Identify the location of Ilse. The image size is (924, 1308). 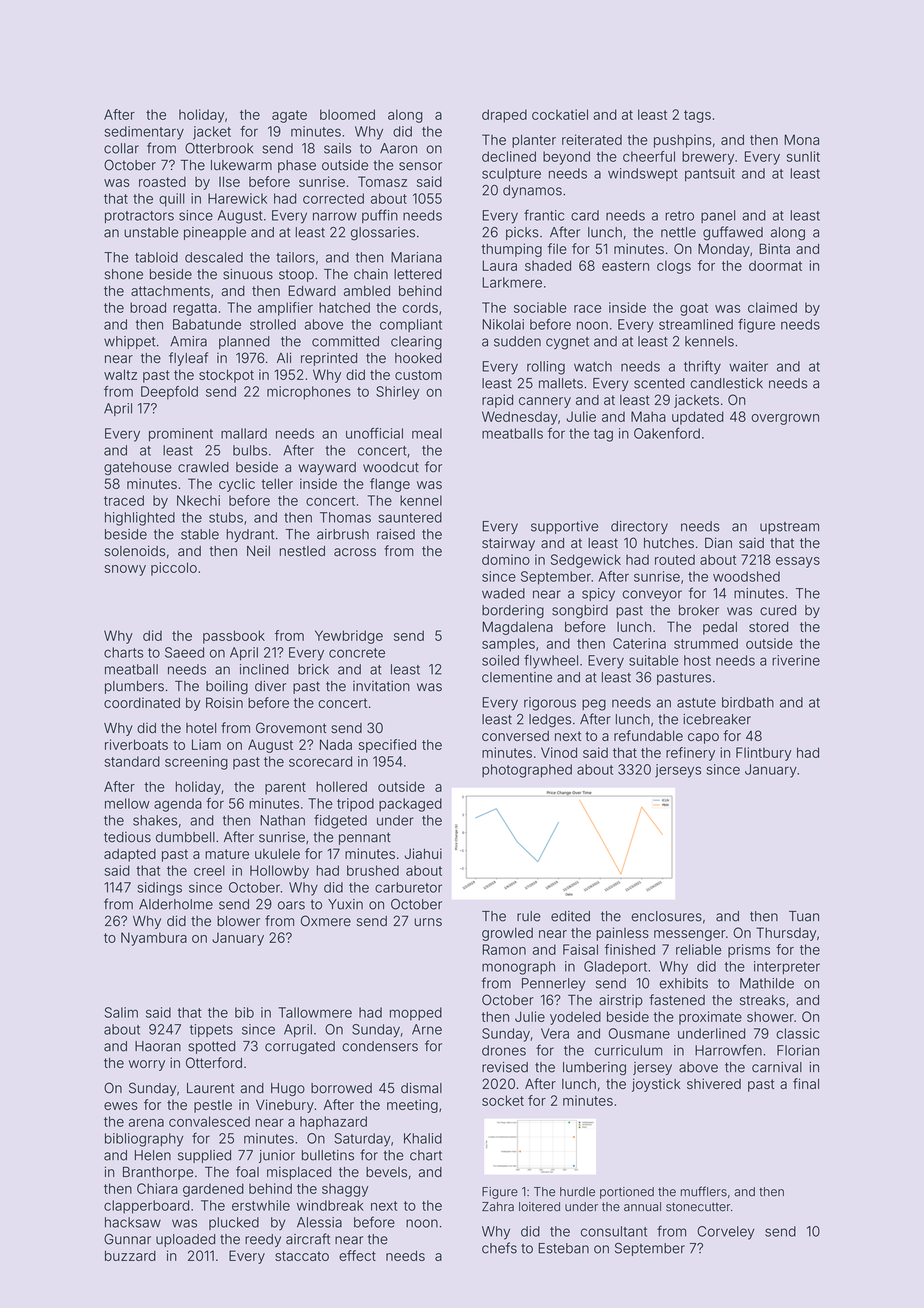
(229, 181).
